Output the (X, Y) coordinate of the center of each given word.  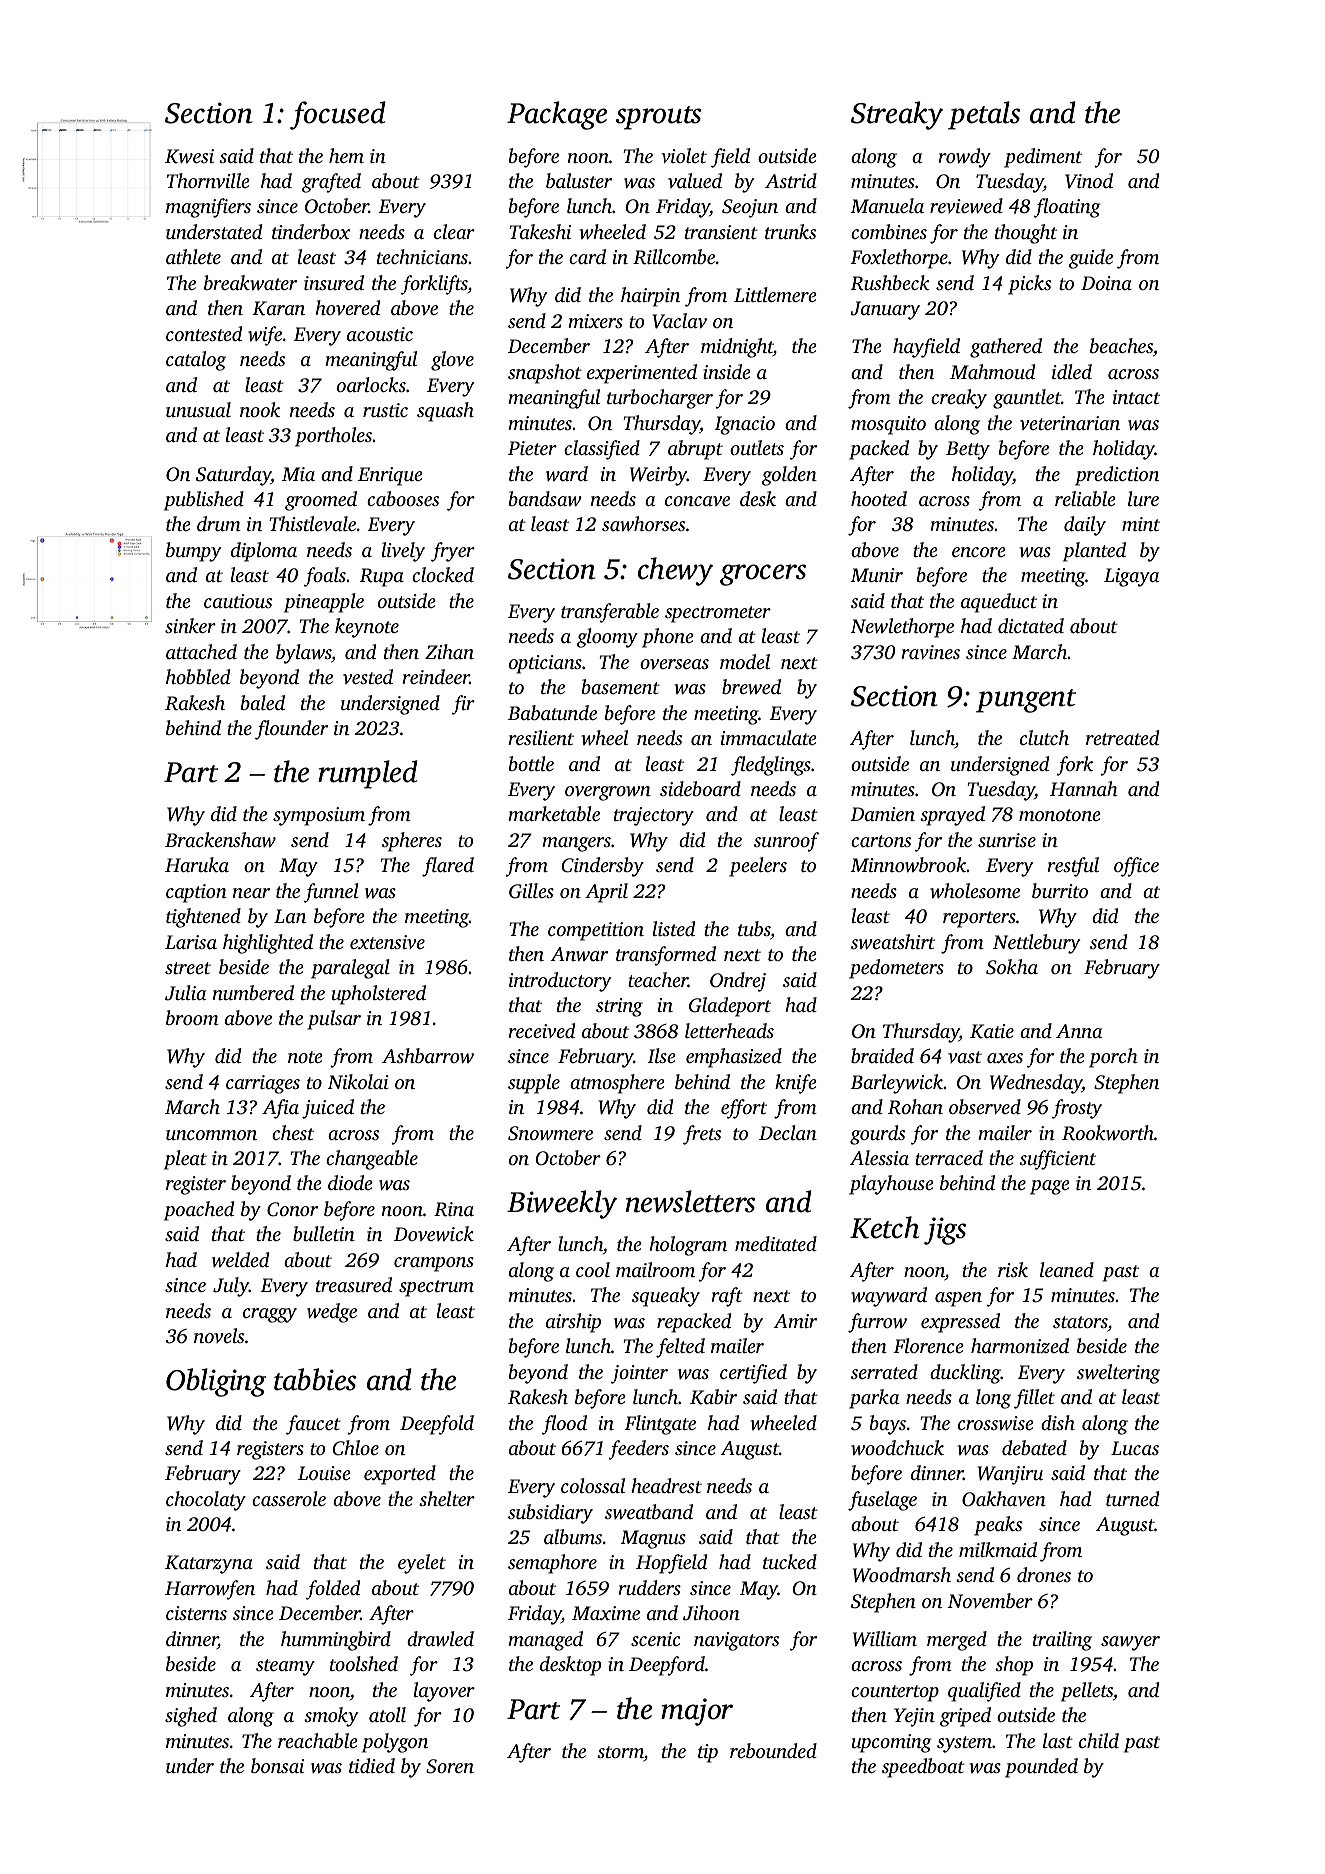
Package (557, 115)
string (619, 1007)
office (1136, 867)
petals (984, 115)
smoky (331, 1717)
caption (196, 893)
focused (338, 115)
